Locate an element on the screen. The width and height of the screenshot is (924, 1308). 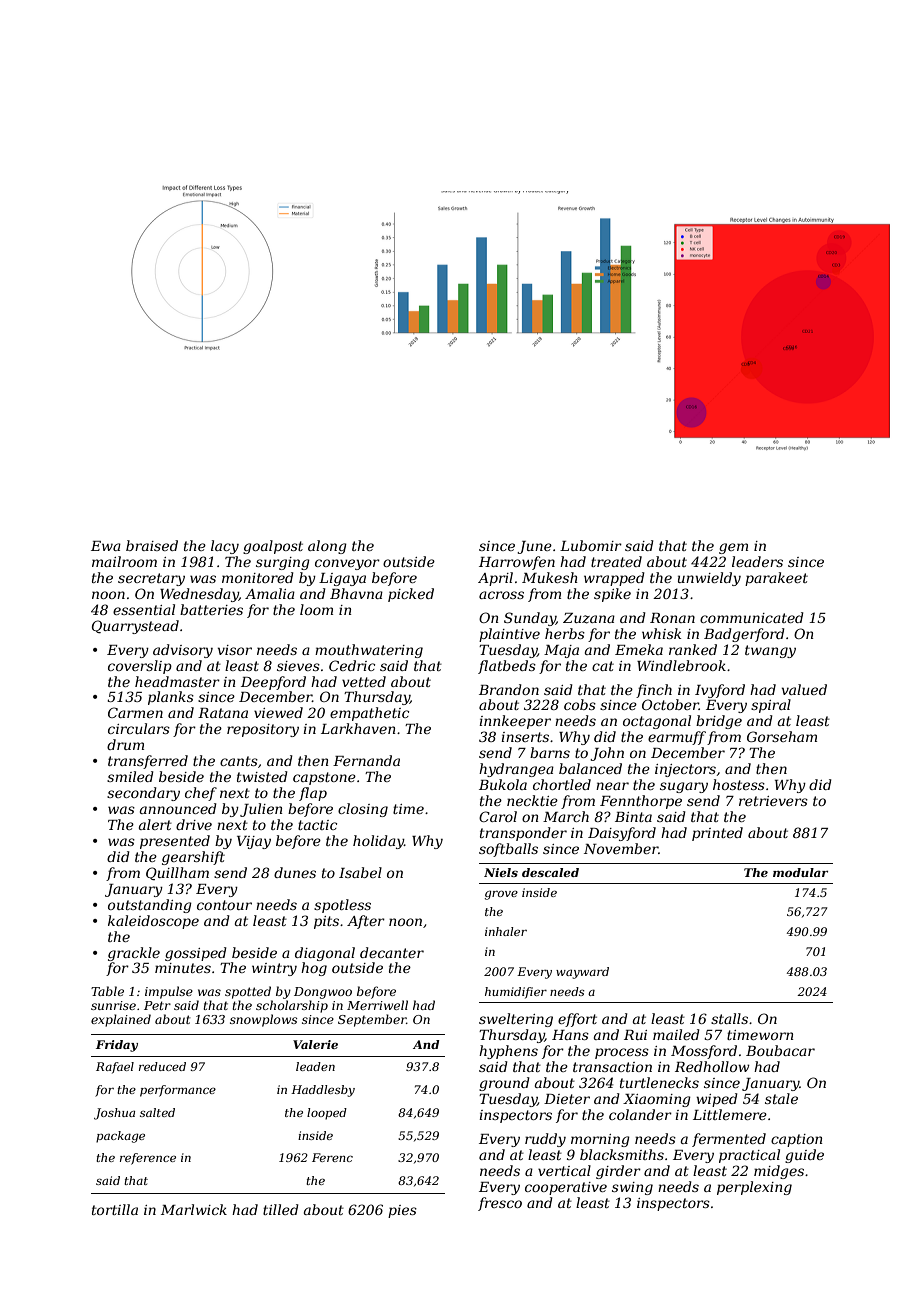
mouthwatering is located at coordinates (369, 651).
